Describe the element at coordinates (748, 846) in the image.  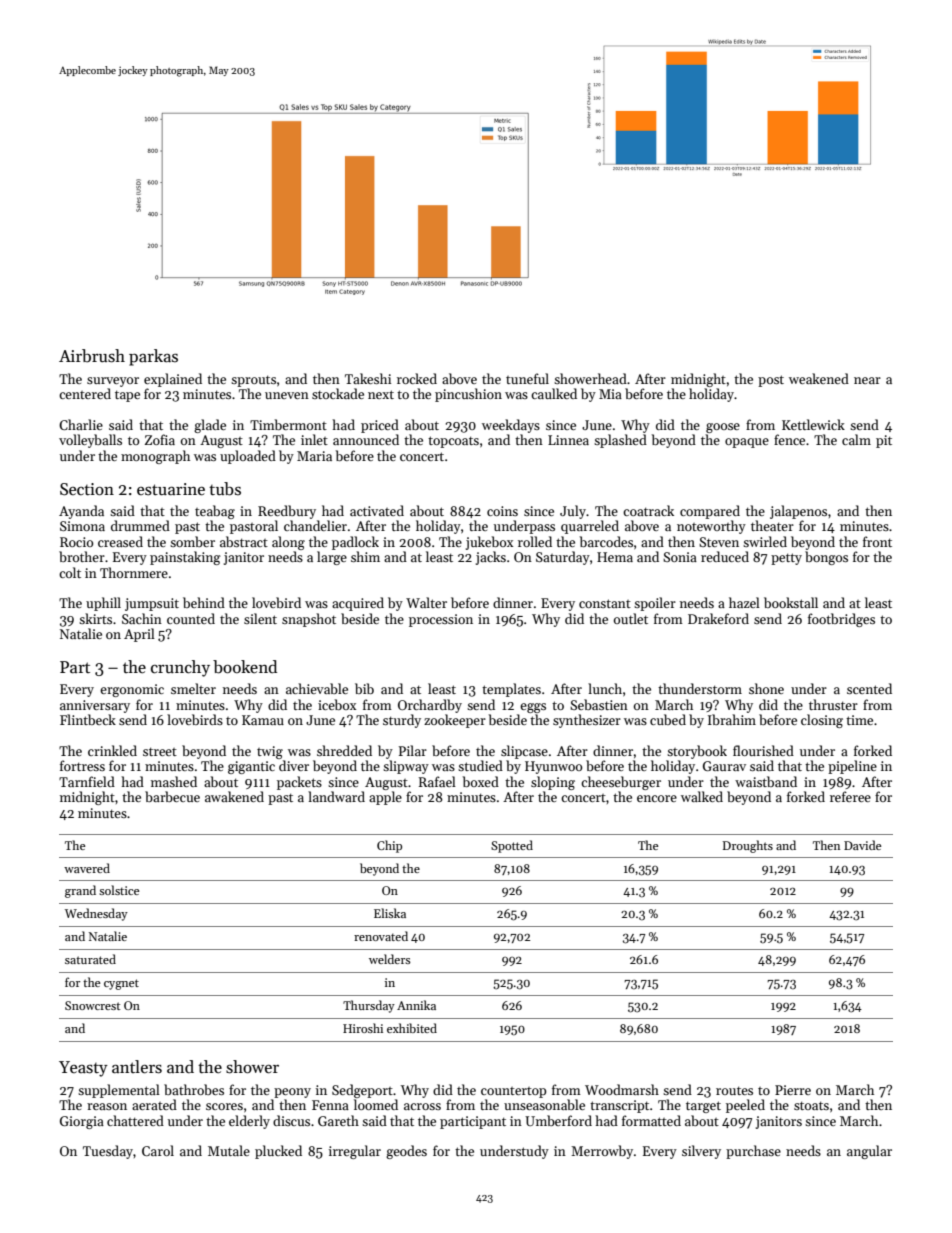
I see `Droughts` at that location.
